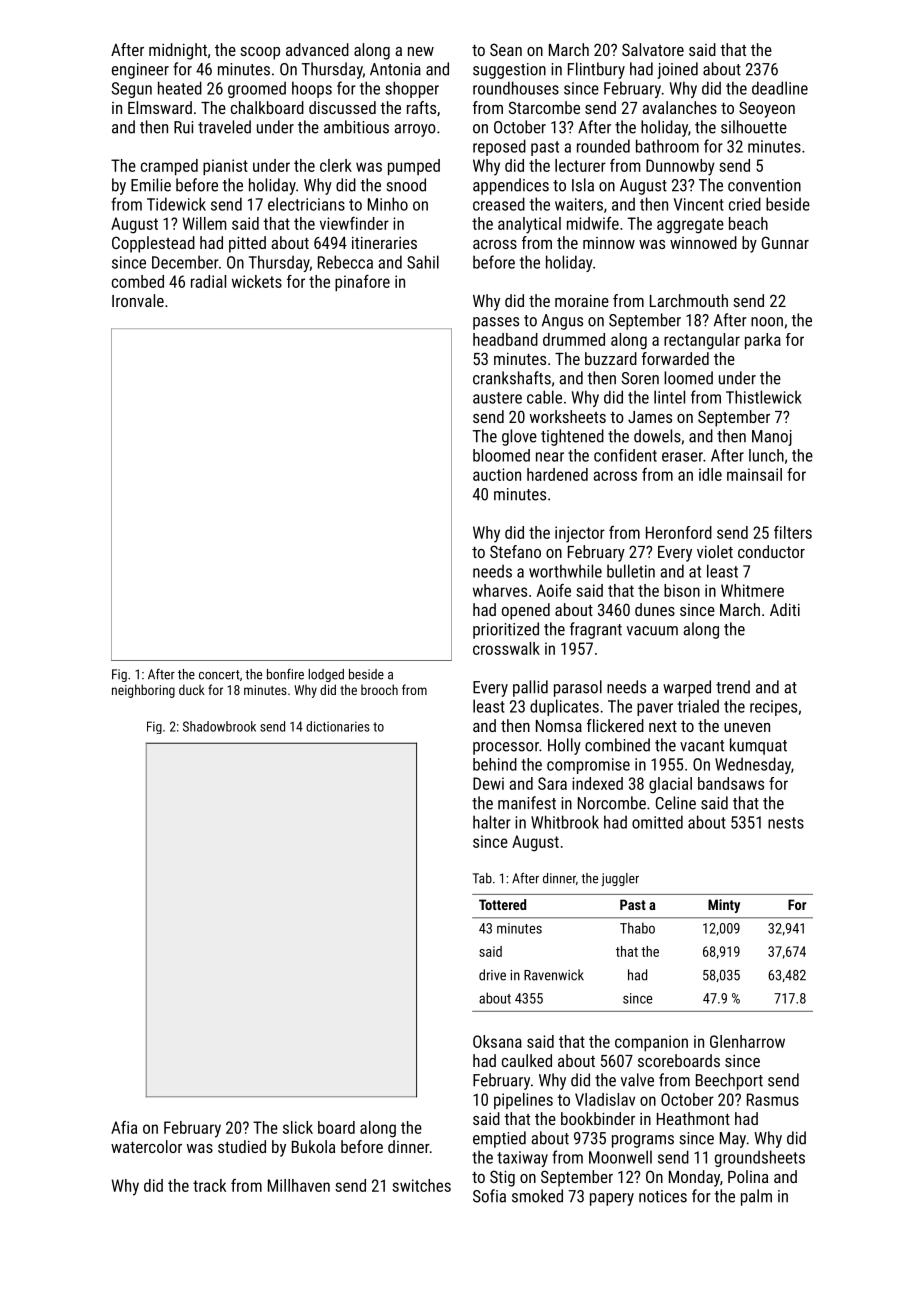 Image resolution: width=924 pixels, height=1308 pixels. Describe the element at coordinates (299, 1185) in the page. I see `Millhaven` at that location.
